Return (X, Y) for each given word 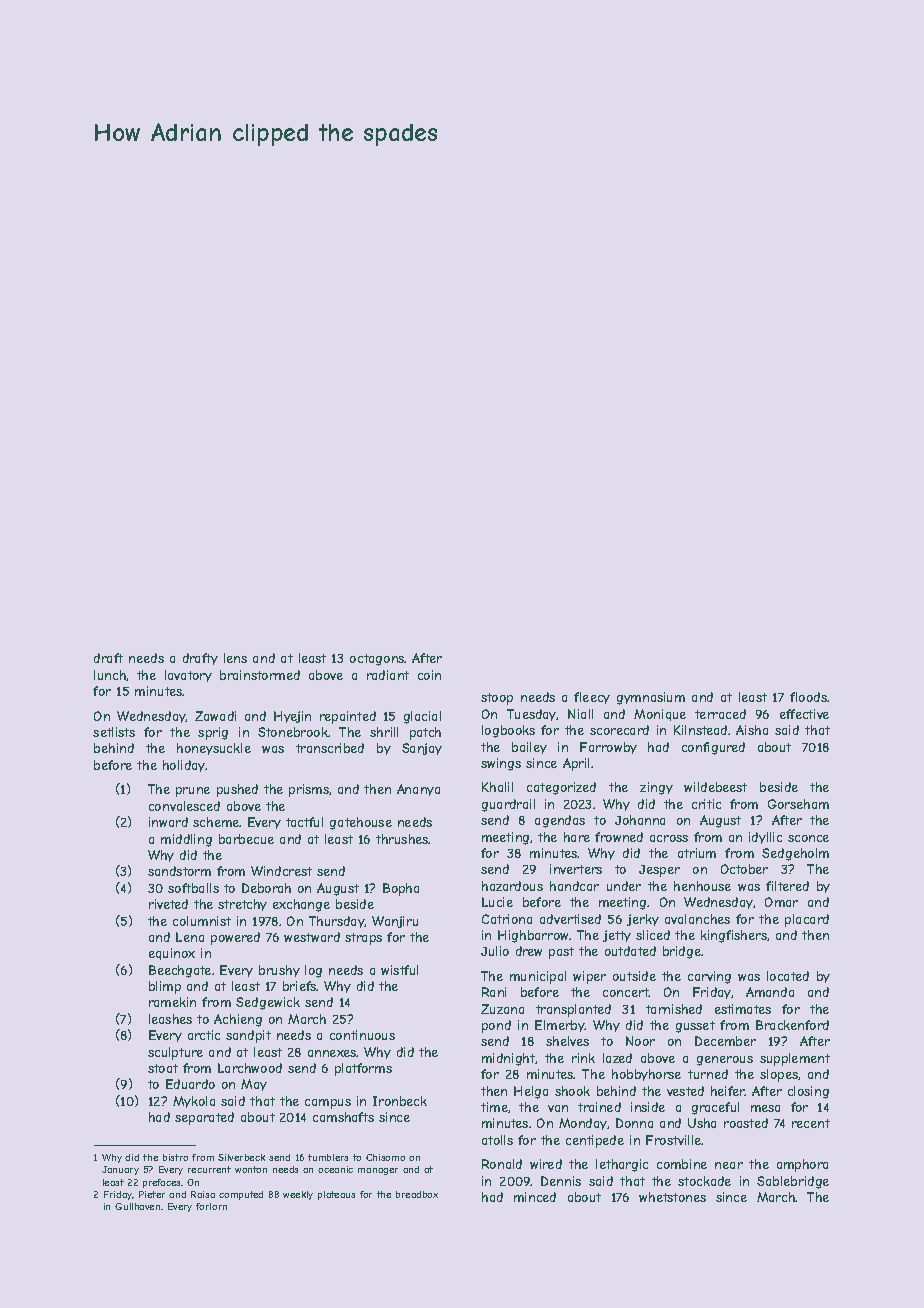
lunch (110, 675)
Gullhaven (137, 1206)
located (788, 976)
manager (378, 1171)
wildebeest (715, 787)
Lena (190, 937)
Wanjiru (395, 922)
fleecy (592, 698)
